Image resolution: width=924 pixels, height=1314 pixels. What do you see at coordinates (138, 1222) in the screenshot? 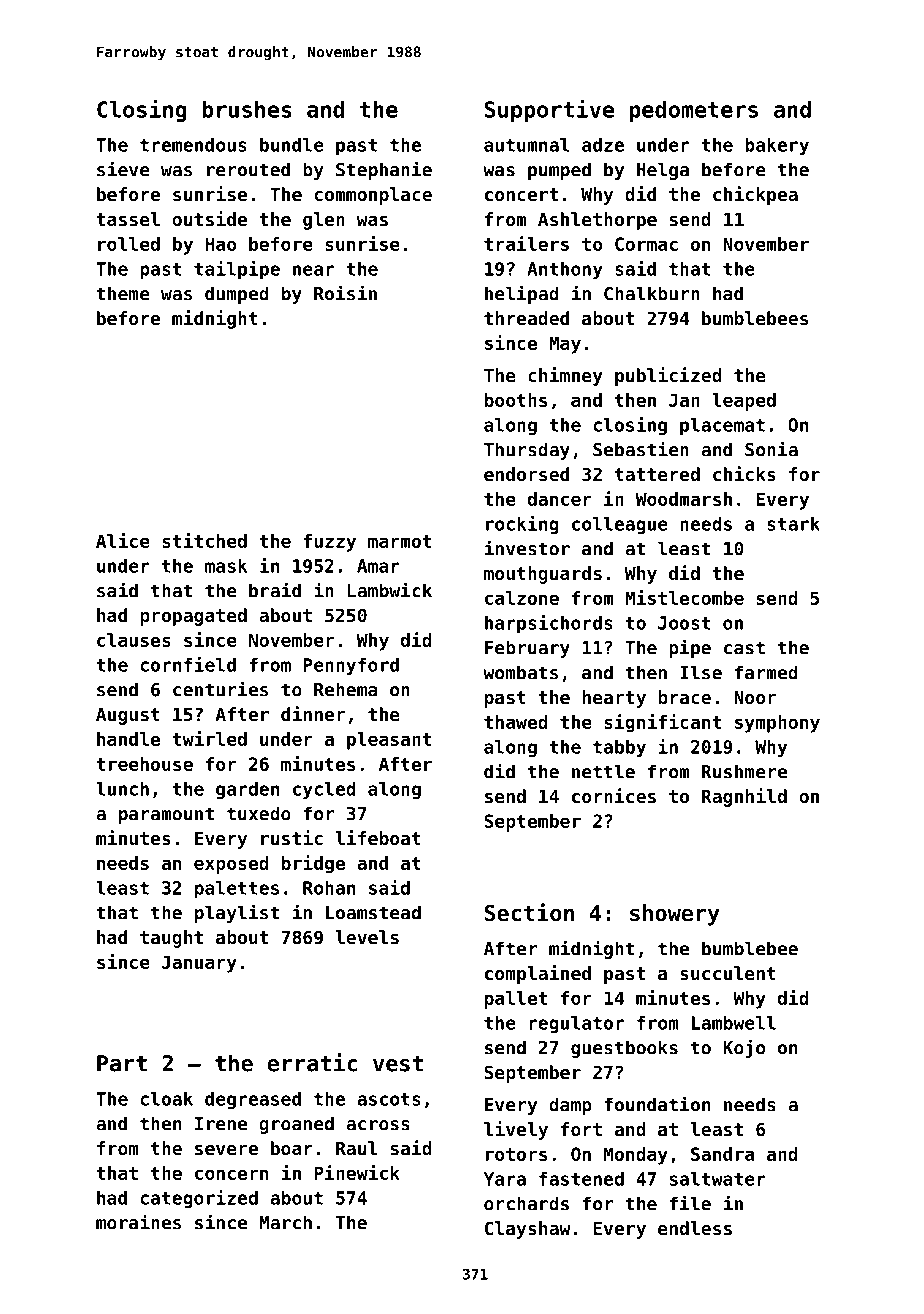
I see `moraines` at bounding box center [138, 1222].
